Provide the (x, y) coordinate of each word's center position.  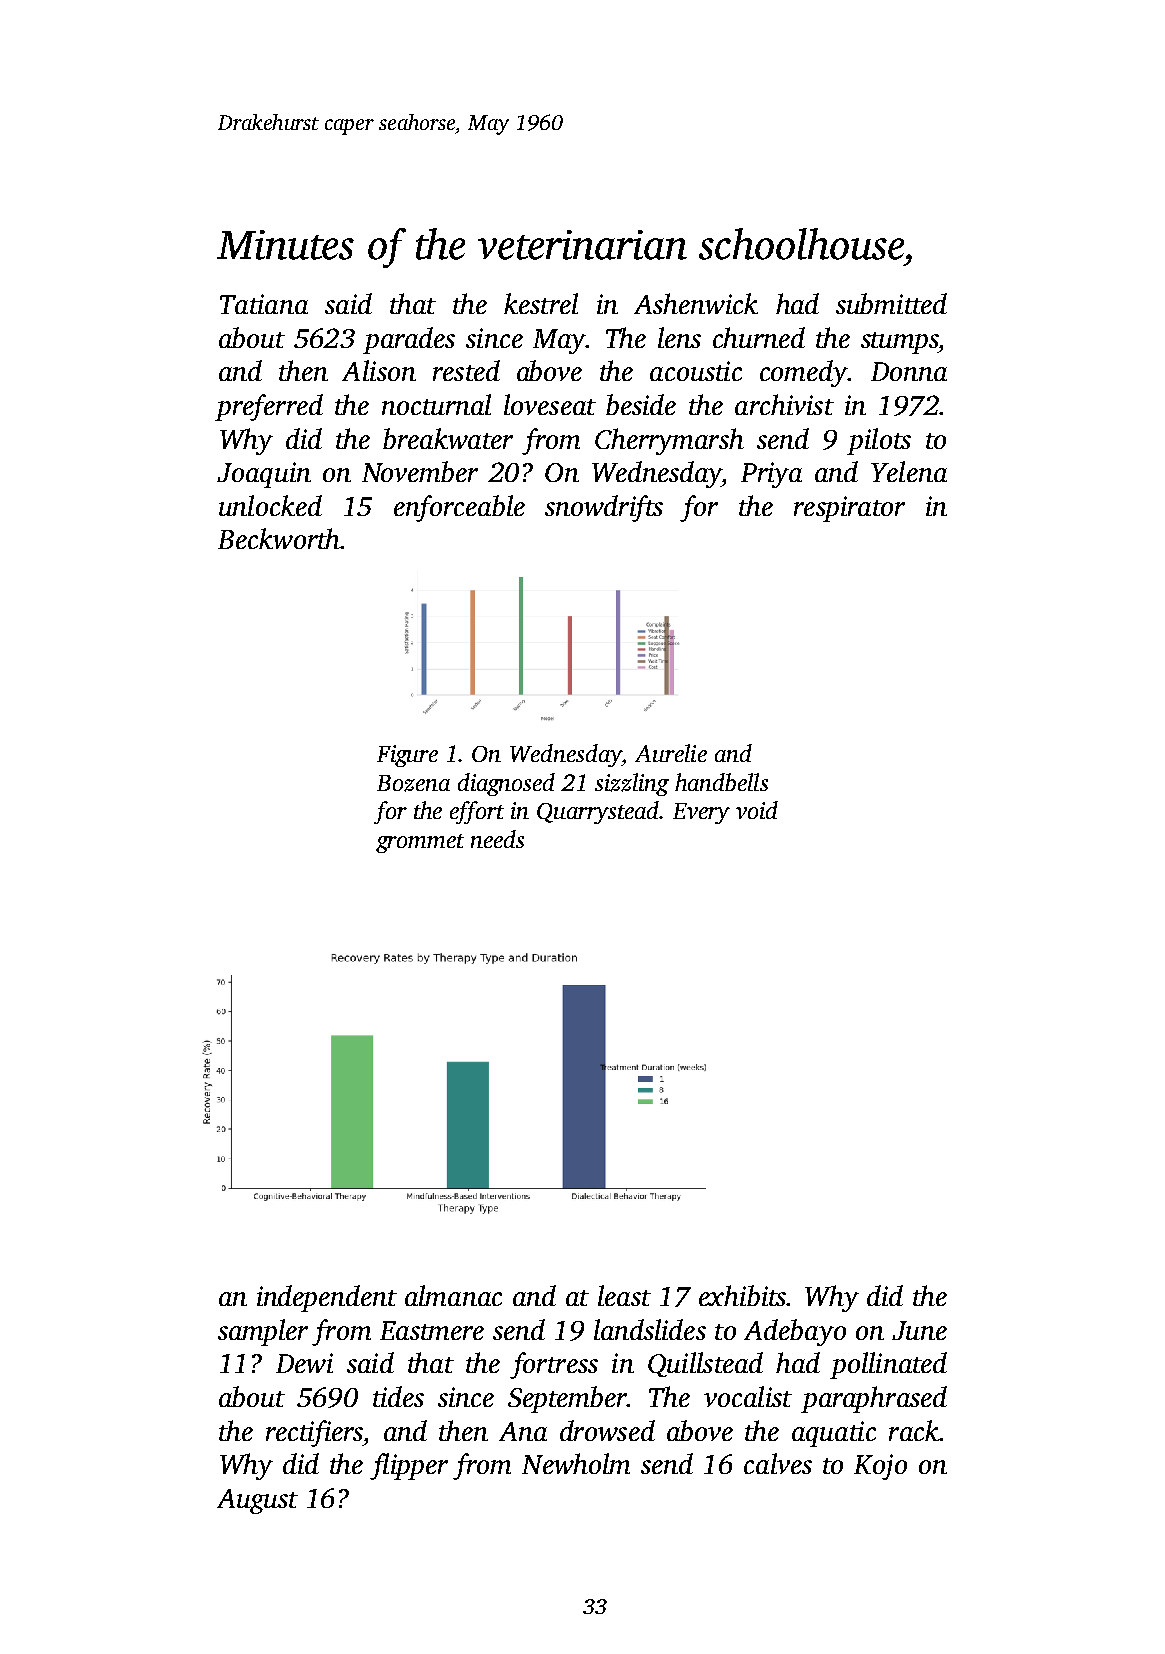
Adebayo (795, 1332)
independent (327, 1298)
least (624, 1295)
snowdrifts (604, 508)
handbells (721, 782)
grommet (420, 843)
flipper (409, 1466)
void (757, 810)
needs (497, 839)
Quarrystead (598, 812)
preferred (269, 407)
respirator (849, 509)
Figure (407, 756)
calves (778, 1463)
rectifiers (314, 1433)
